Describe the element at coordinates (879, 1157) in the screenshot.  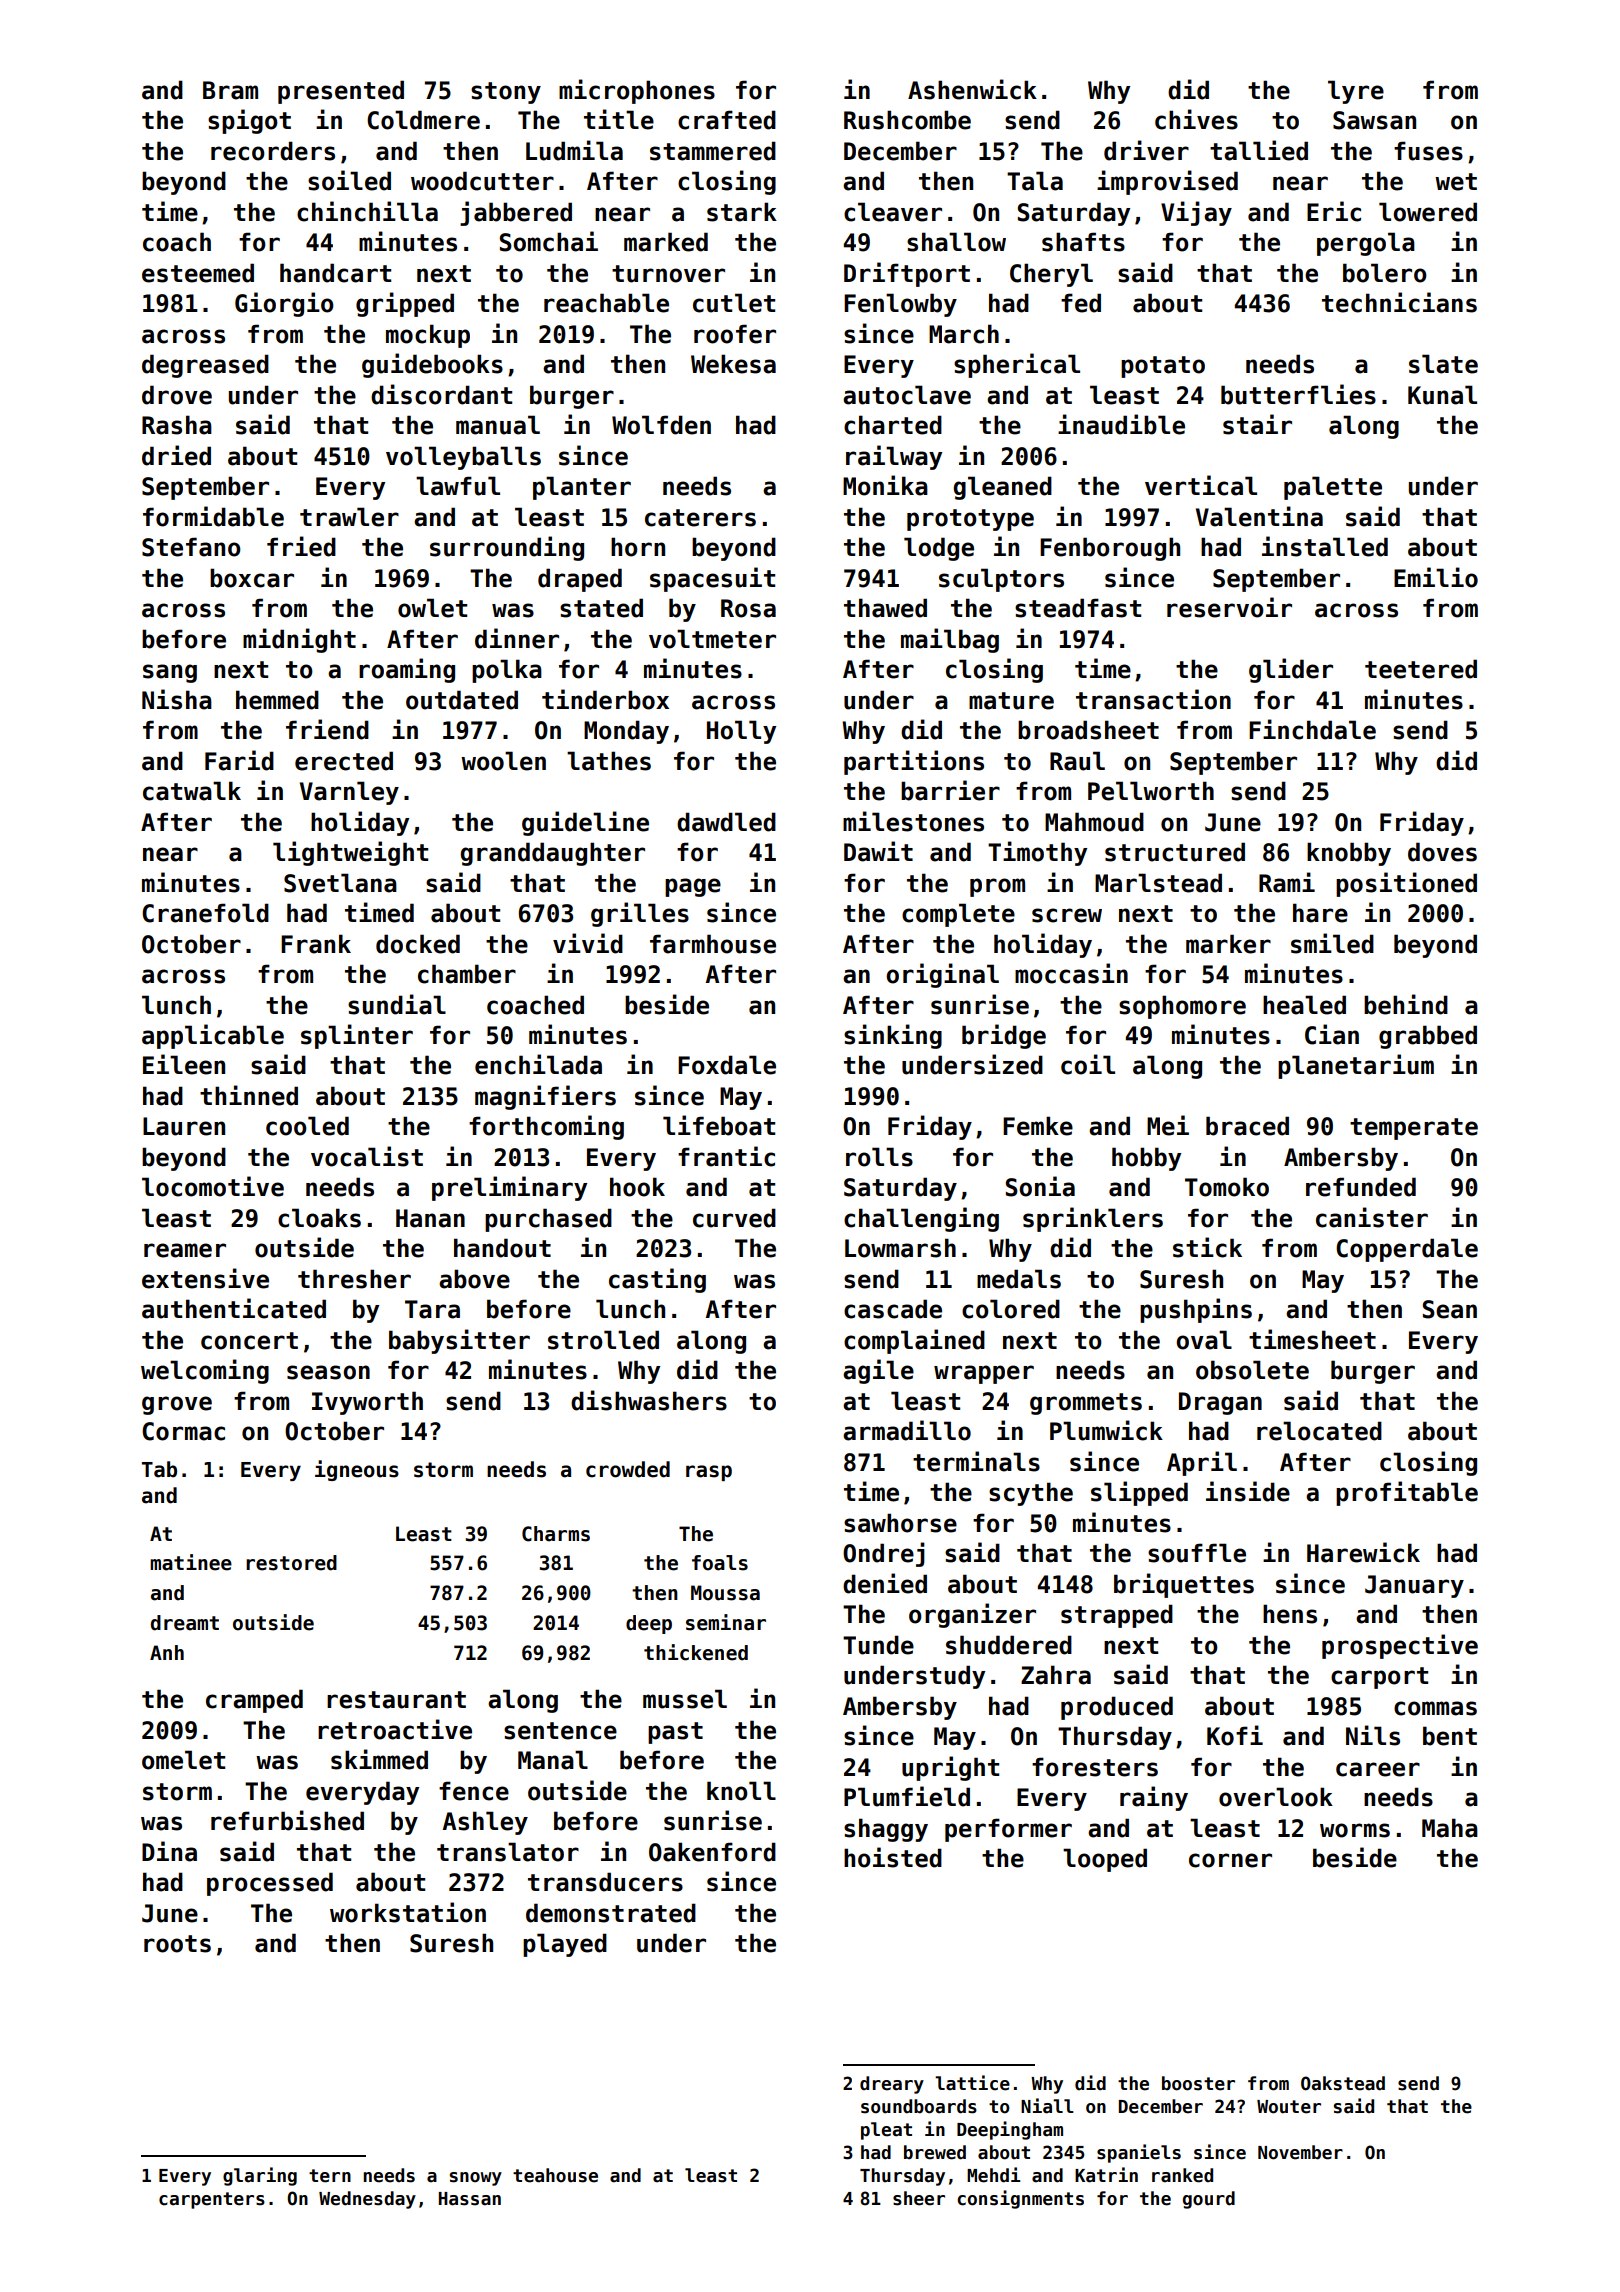
I see `rolls` at that location.
